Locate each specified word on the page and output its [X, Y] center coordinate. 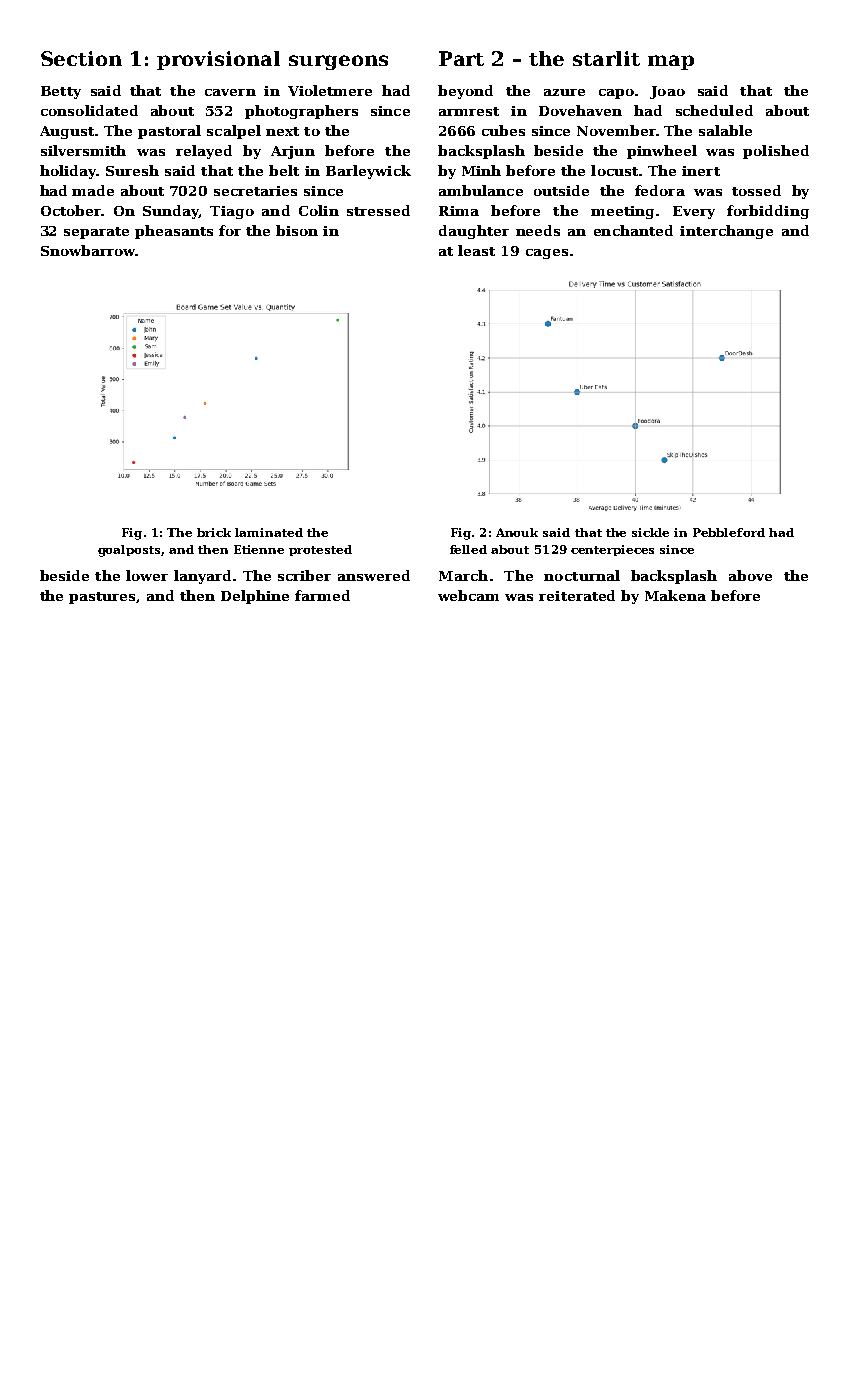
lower [147, 575]
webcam [468, 595]
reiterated [577, 595]
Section [81, 58]
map [671, 62]
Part [461, 58]
